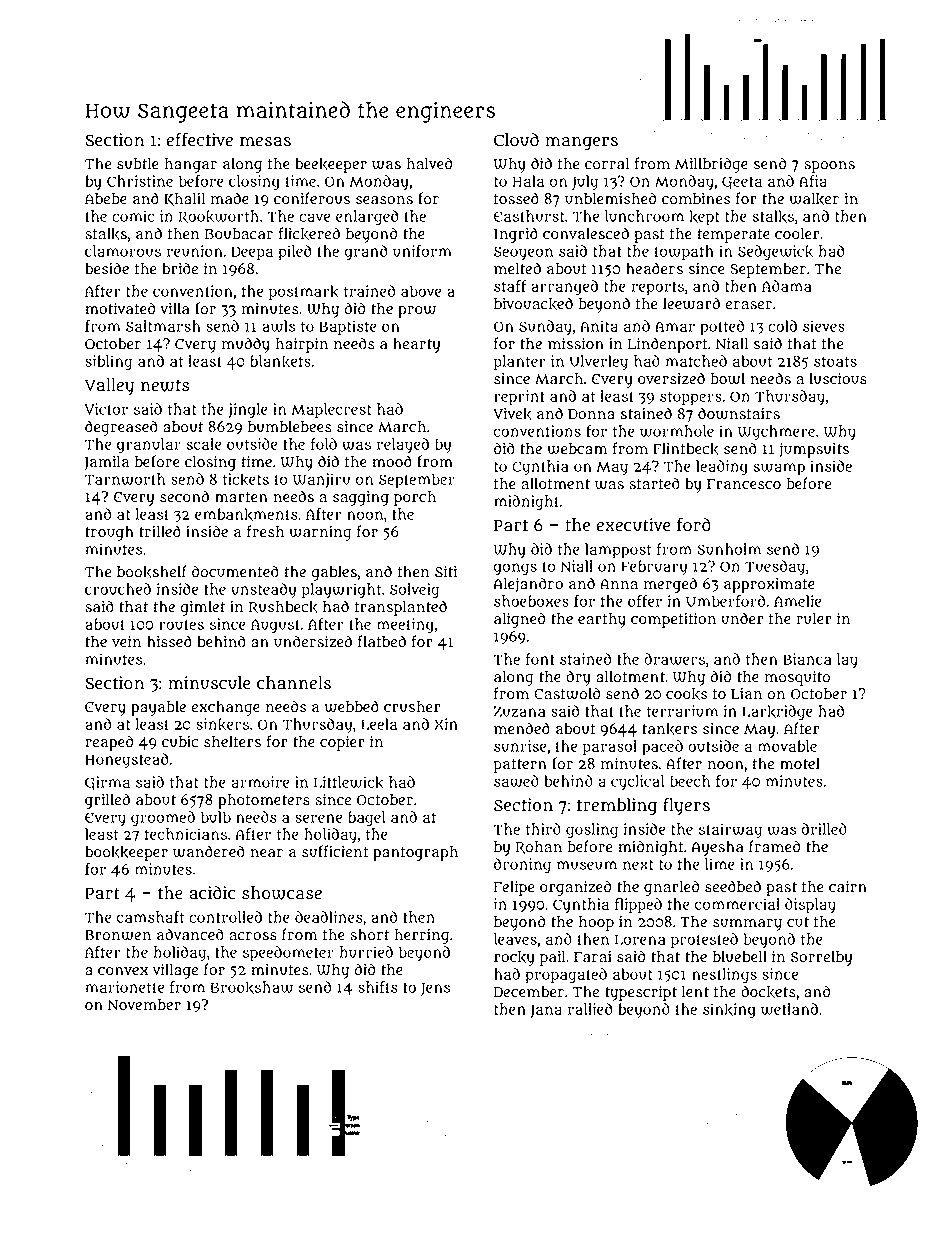 The image size is (952, 1233). I want to click on Jana, so click(546, 1011).
